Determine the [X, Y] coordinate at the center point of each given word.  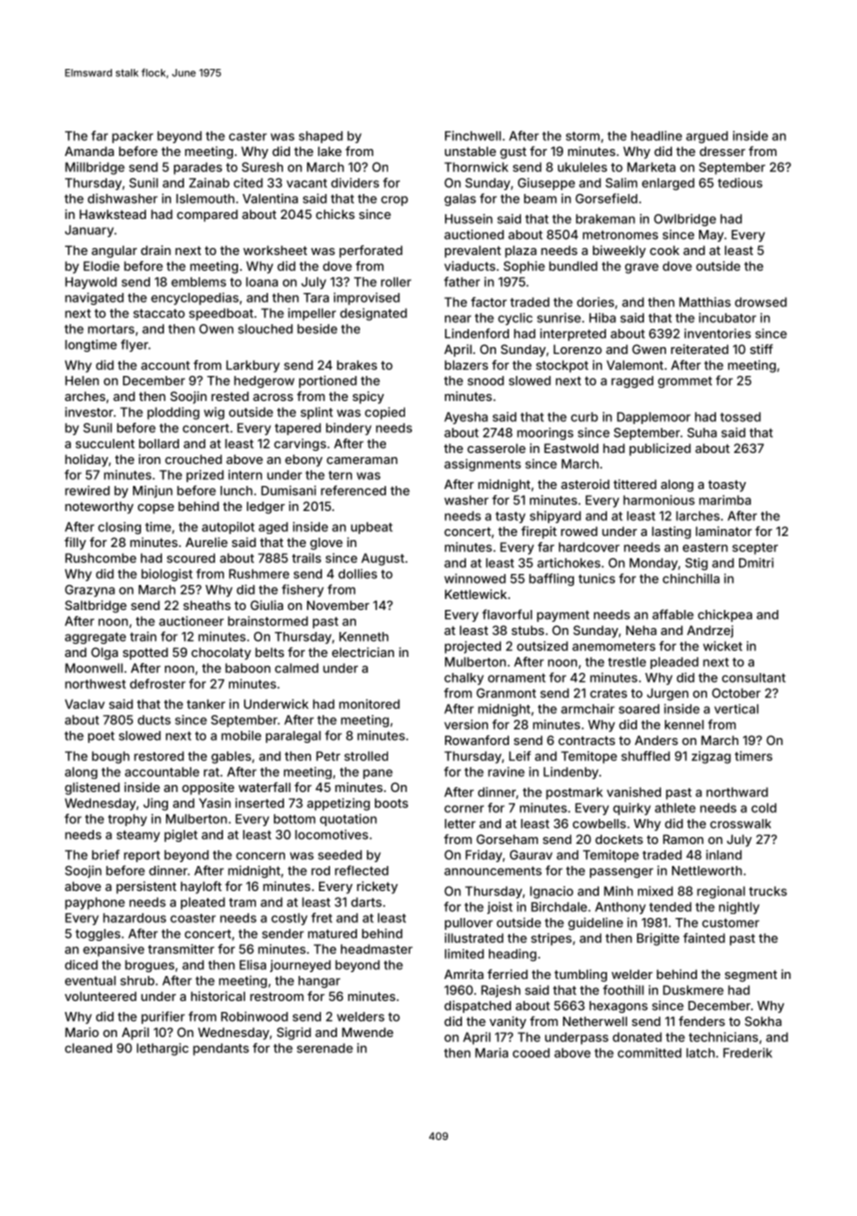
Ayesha [466, 418]
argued [707, 137]
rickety [377, 887]
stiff [761, 349]
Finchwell [473, 136]
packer [132, 137]
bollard [159, 444]
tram [242, 902]
